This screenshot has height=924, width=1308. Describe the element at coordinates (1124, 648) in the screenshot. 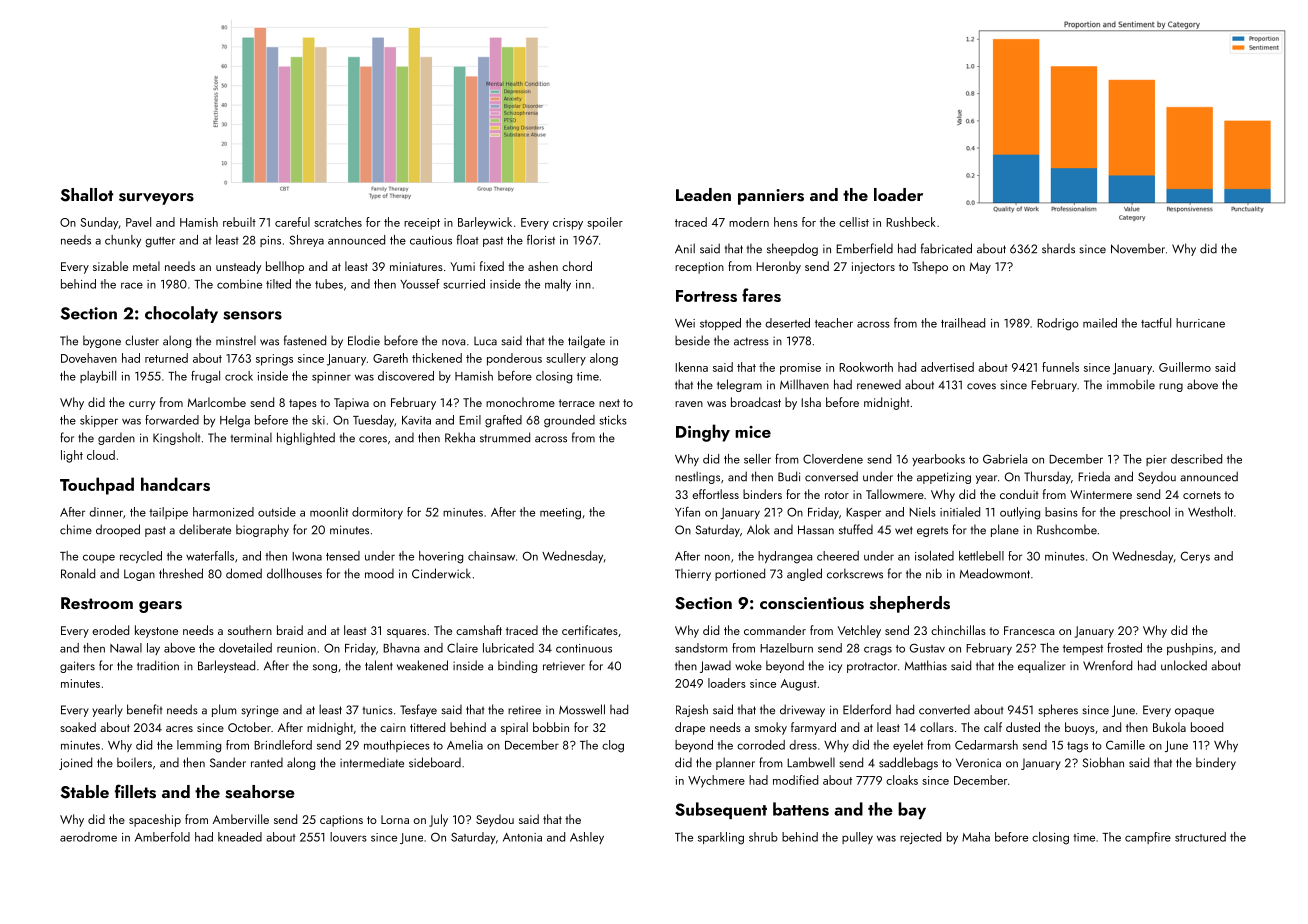

I see `frosted` at that location.
